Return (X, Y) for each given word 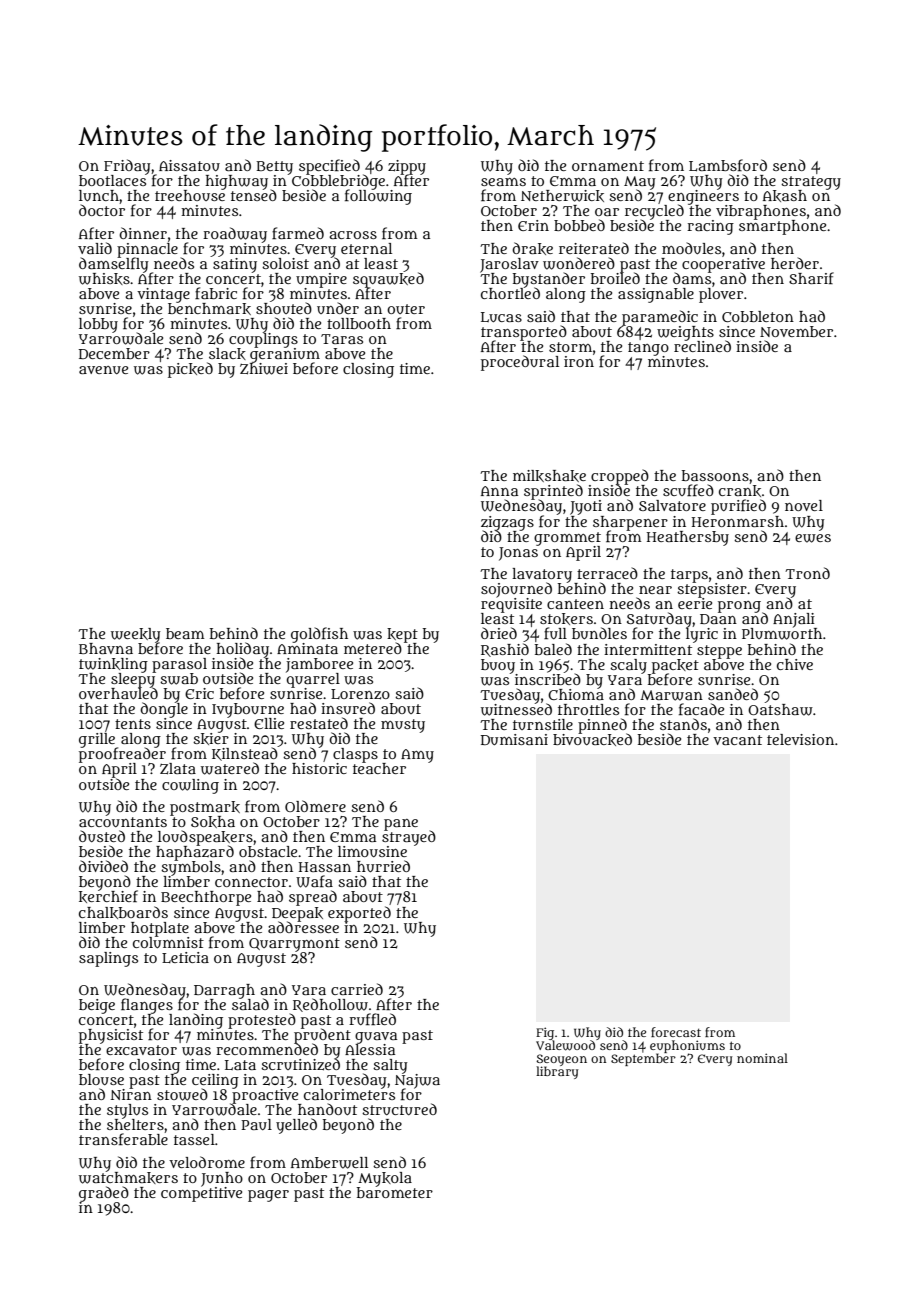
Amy (417, 756)
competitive (201, 1194)
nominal (762, 1058)
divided (103, 866)
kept (402, 635)
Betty (274, 168)
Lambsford (728, 165)
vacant (737, 740)
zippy (407, 167)
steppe (719, 651)
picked (190, 370)
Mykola (385, 1179)
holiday (242, 650)
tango (648, 349)
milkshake (549, 476)
